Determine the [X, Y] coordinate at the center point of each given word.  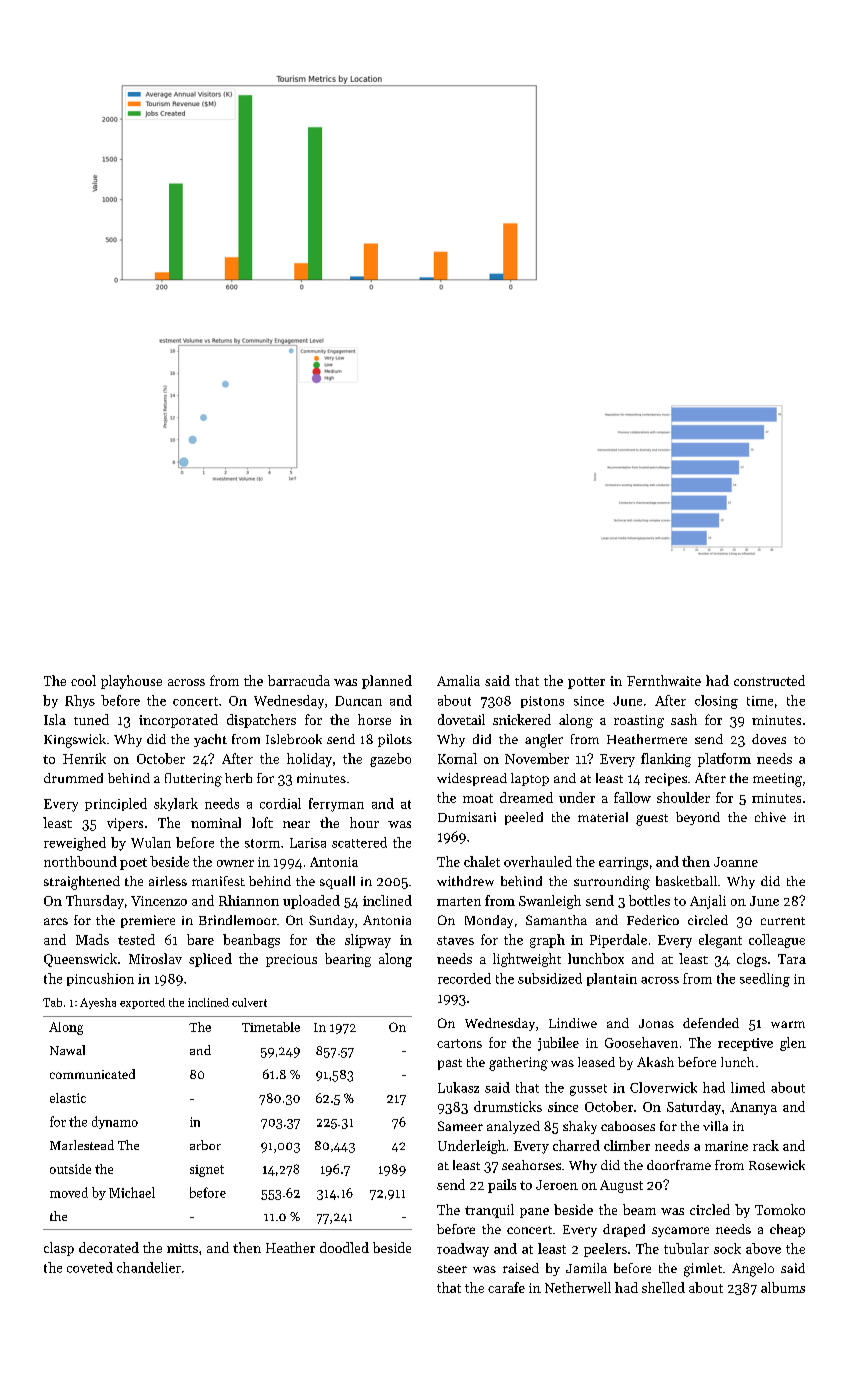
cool [83, 680]
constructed [769, 680]
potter [586, 683]
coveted [90, 1267]
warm [788, 1024]
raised [521, 1268]
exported [142, 1003]
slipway [368, 941]
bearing [348, 960]
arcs [56, 921]
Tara [792, 959]
